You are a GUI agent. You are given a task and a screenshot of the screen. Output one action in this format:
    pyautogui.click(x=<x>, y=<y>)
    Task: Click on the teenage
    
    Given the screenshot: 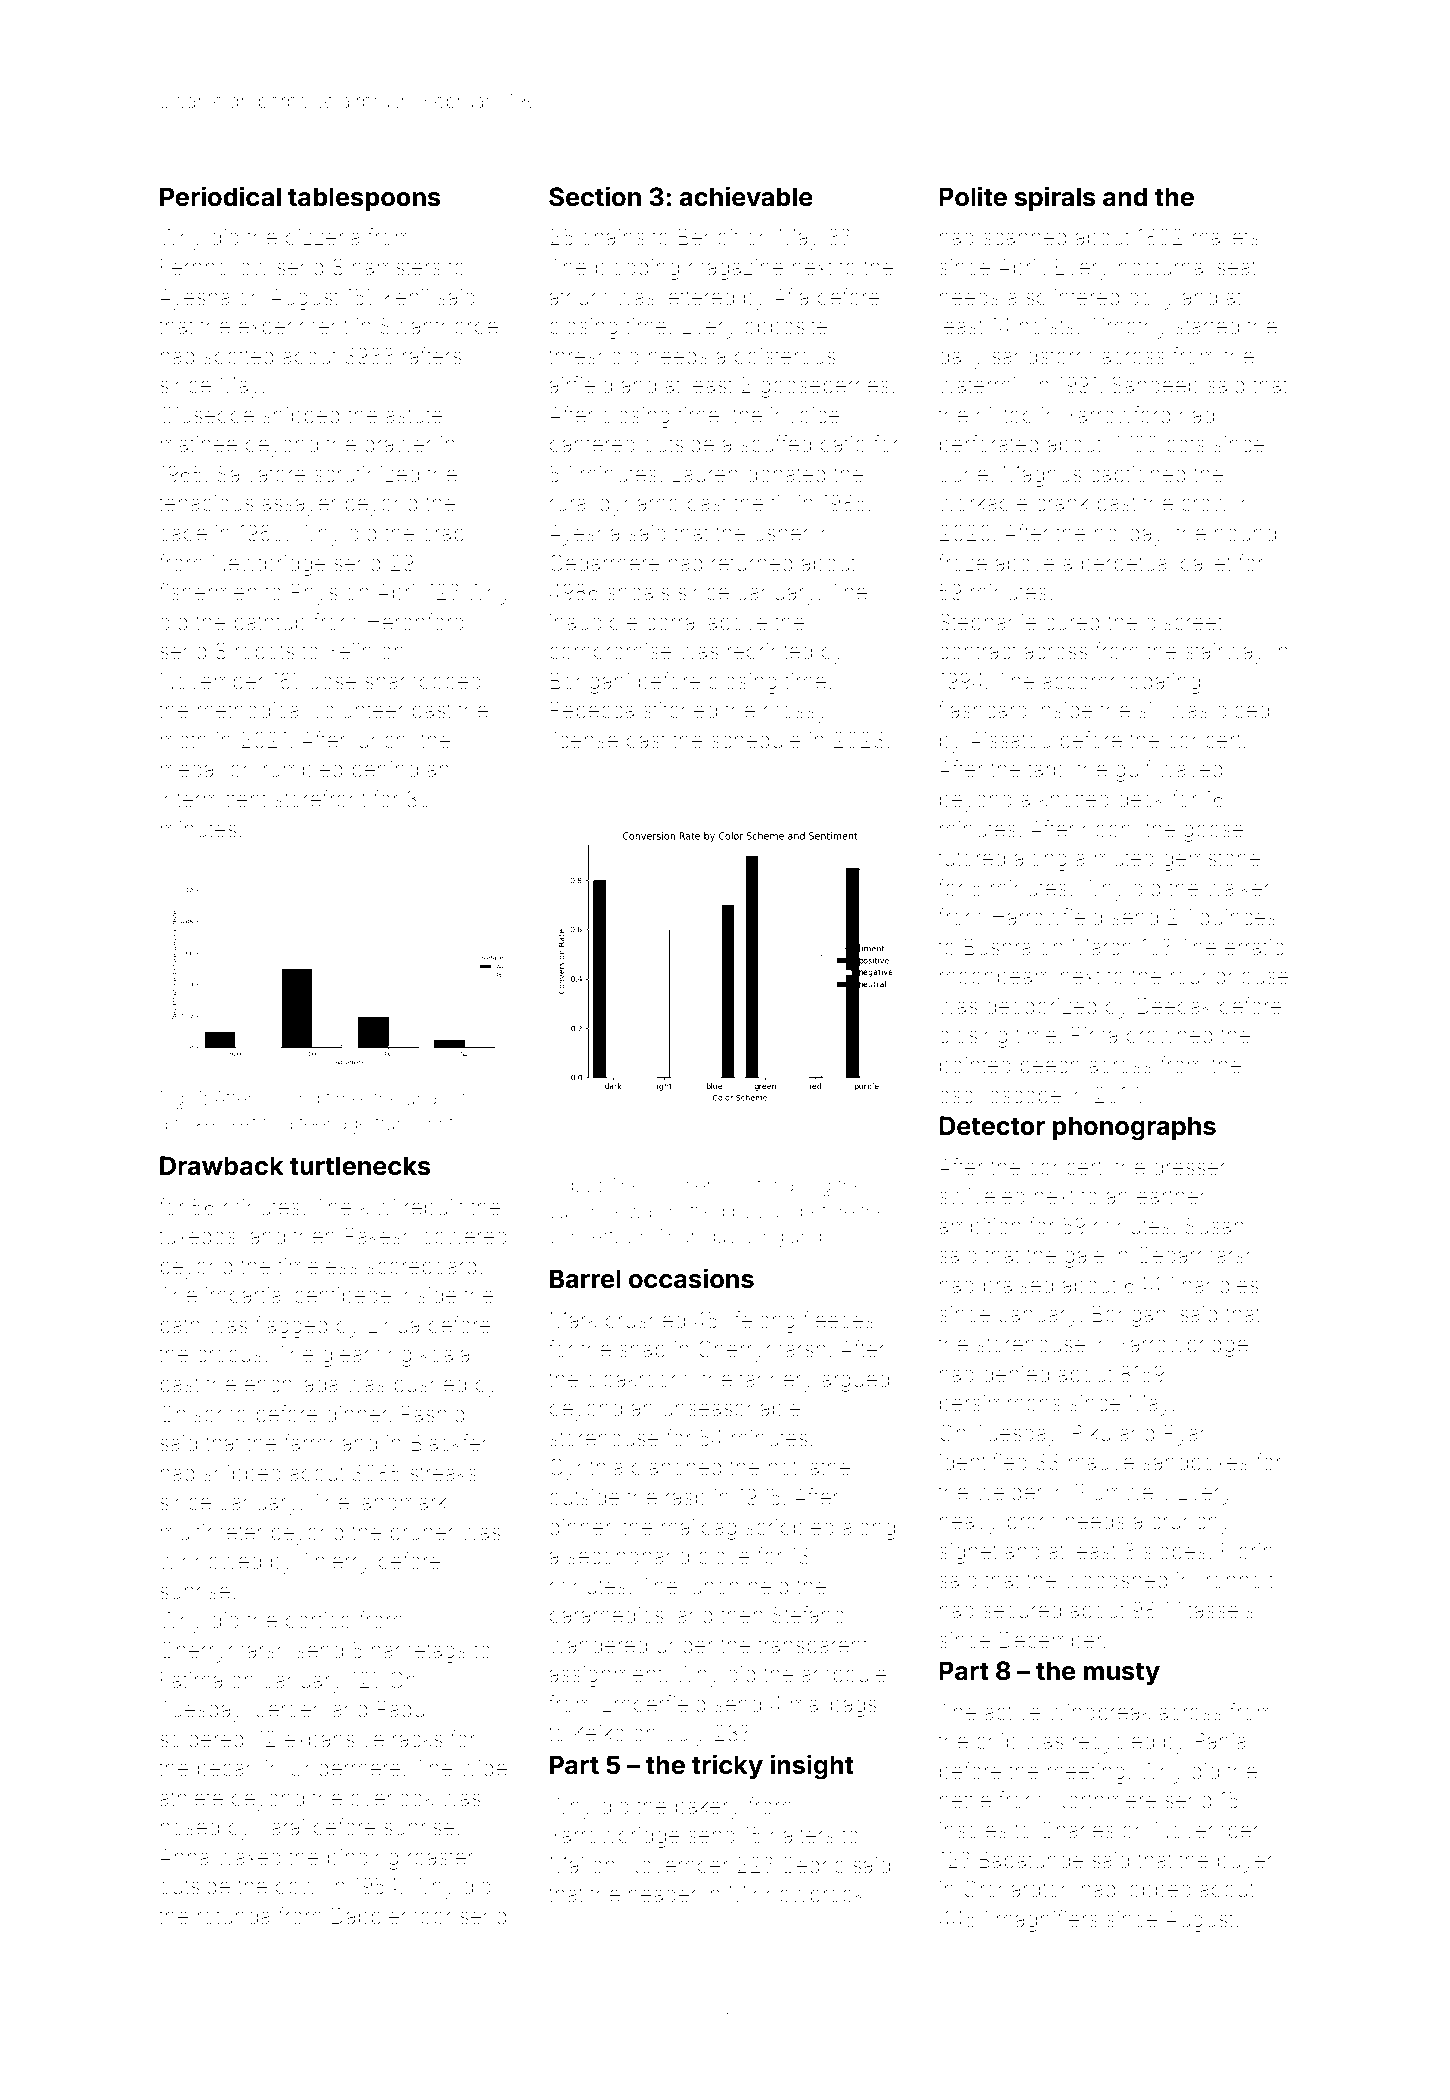 What is the action you would take?
    pyautogui.click(x=334, y=1125)
